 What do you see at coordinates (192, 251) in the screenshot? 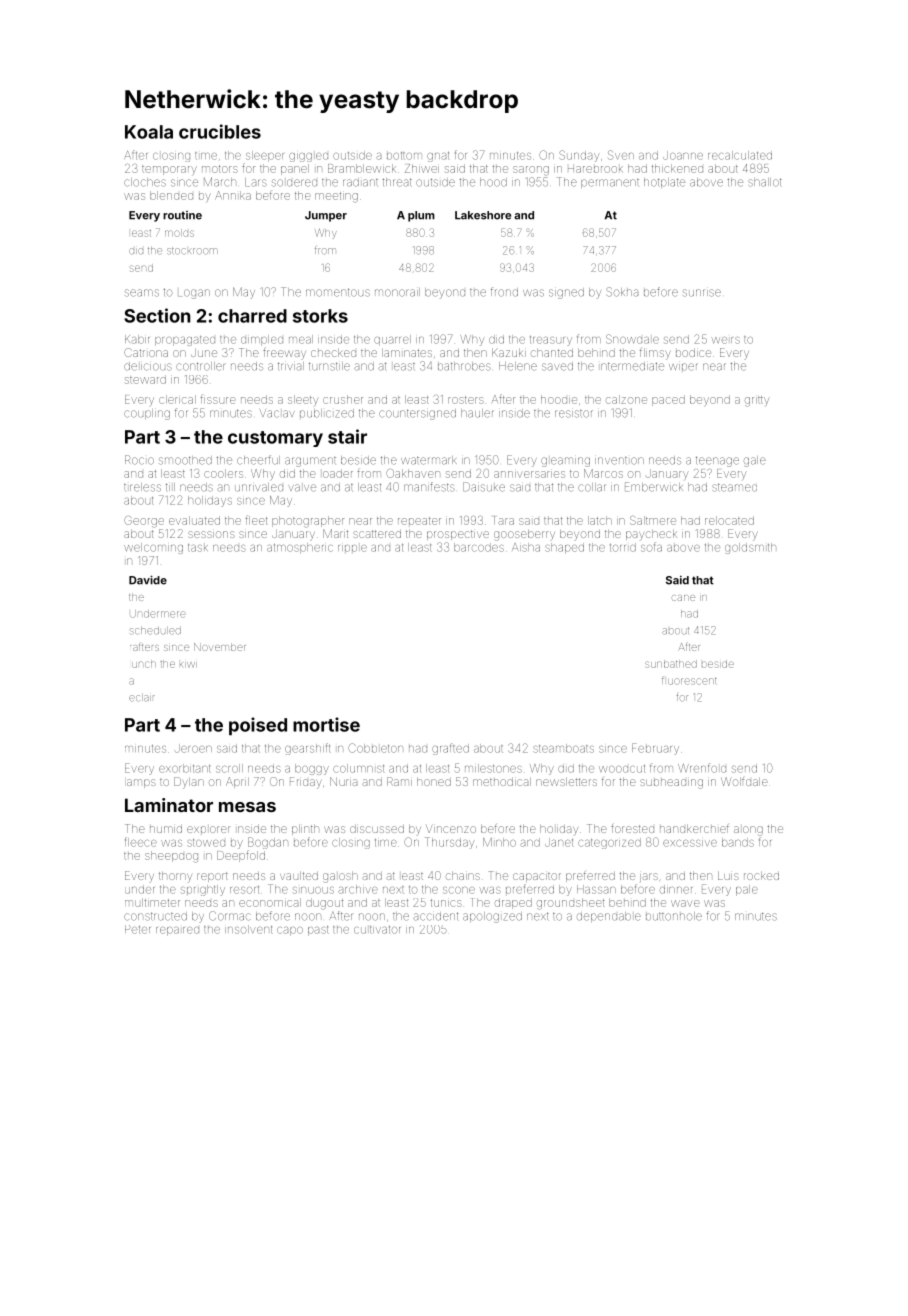
I see `stockroom` at bounding box center [192, 251].
